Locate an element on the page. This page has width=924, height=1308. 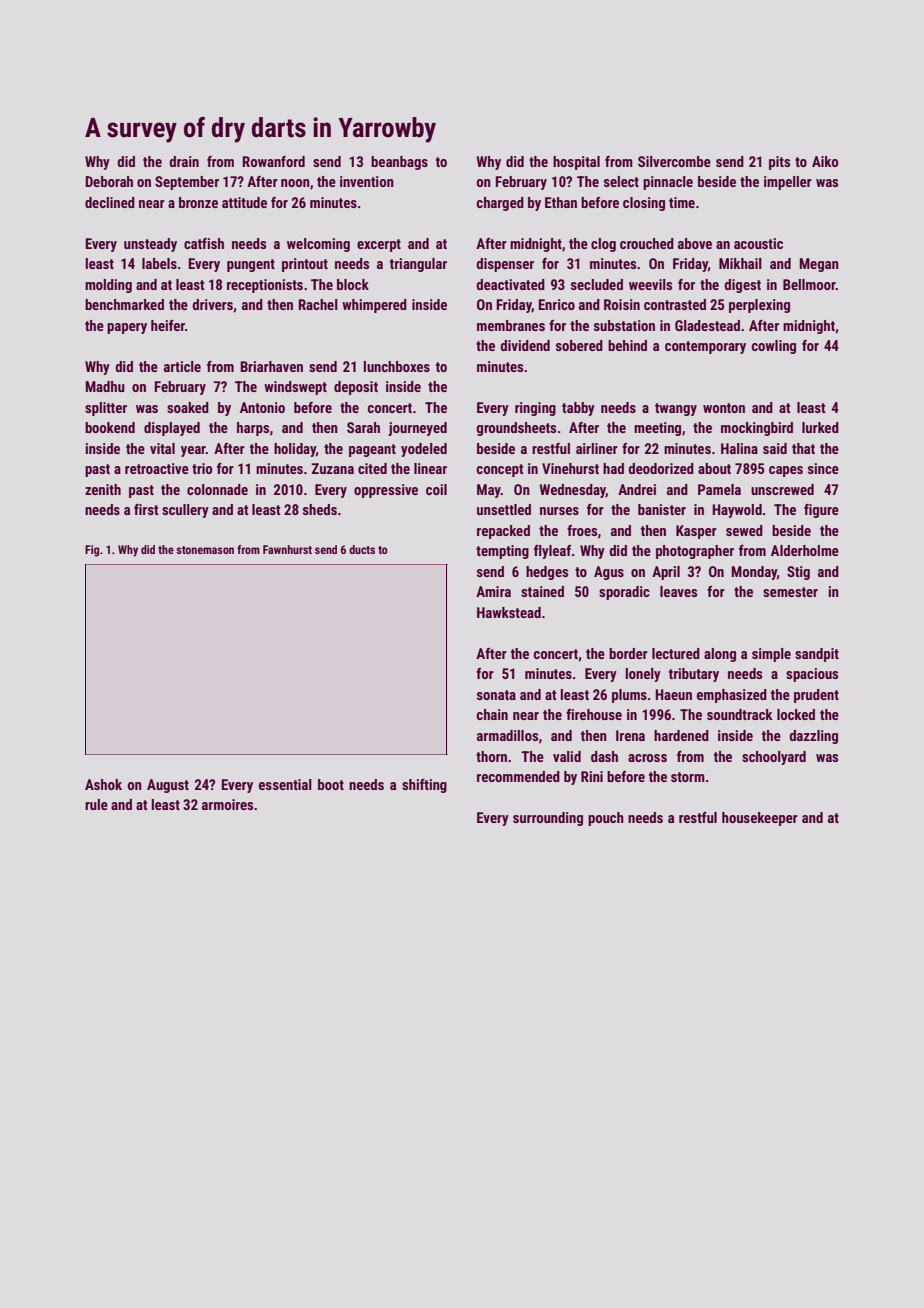
charged is located at coordinates (500, 204).
